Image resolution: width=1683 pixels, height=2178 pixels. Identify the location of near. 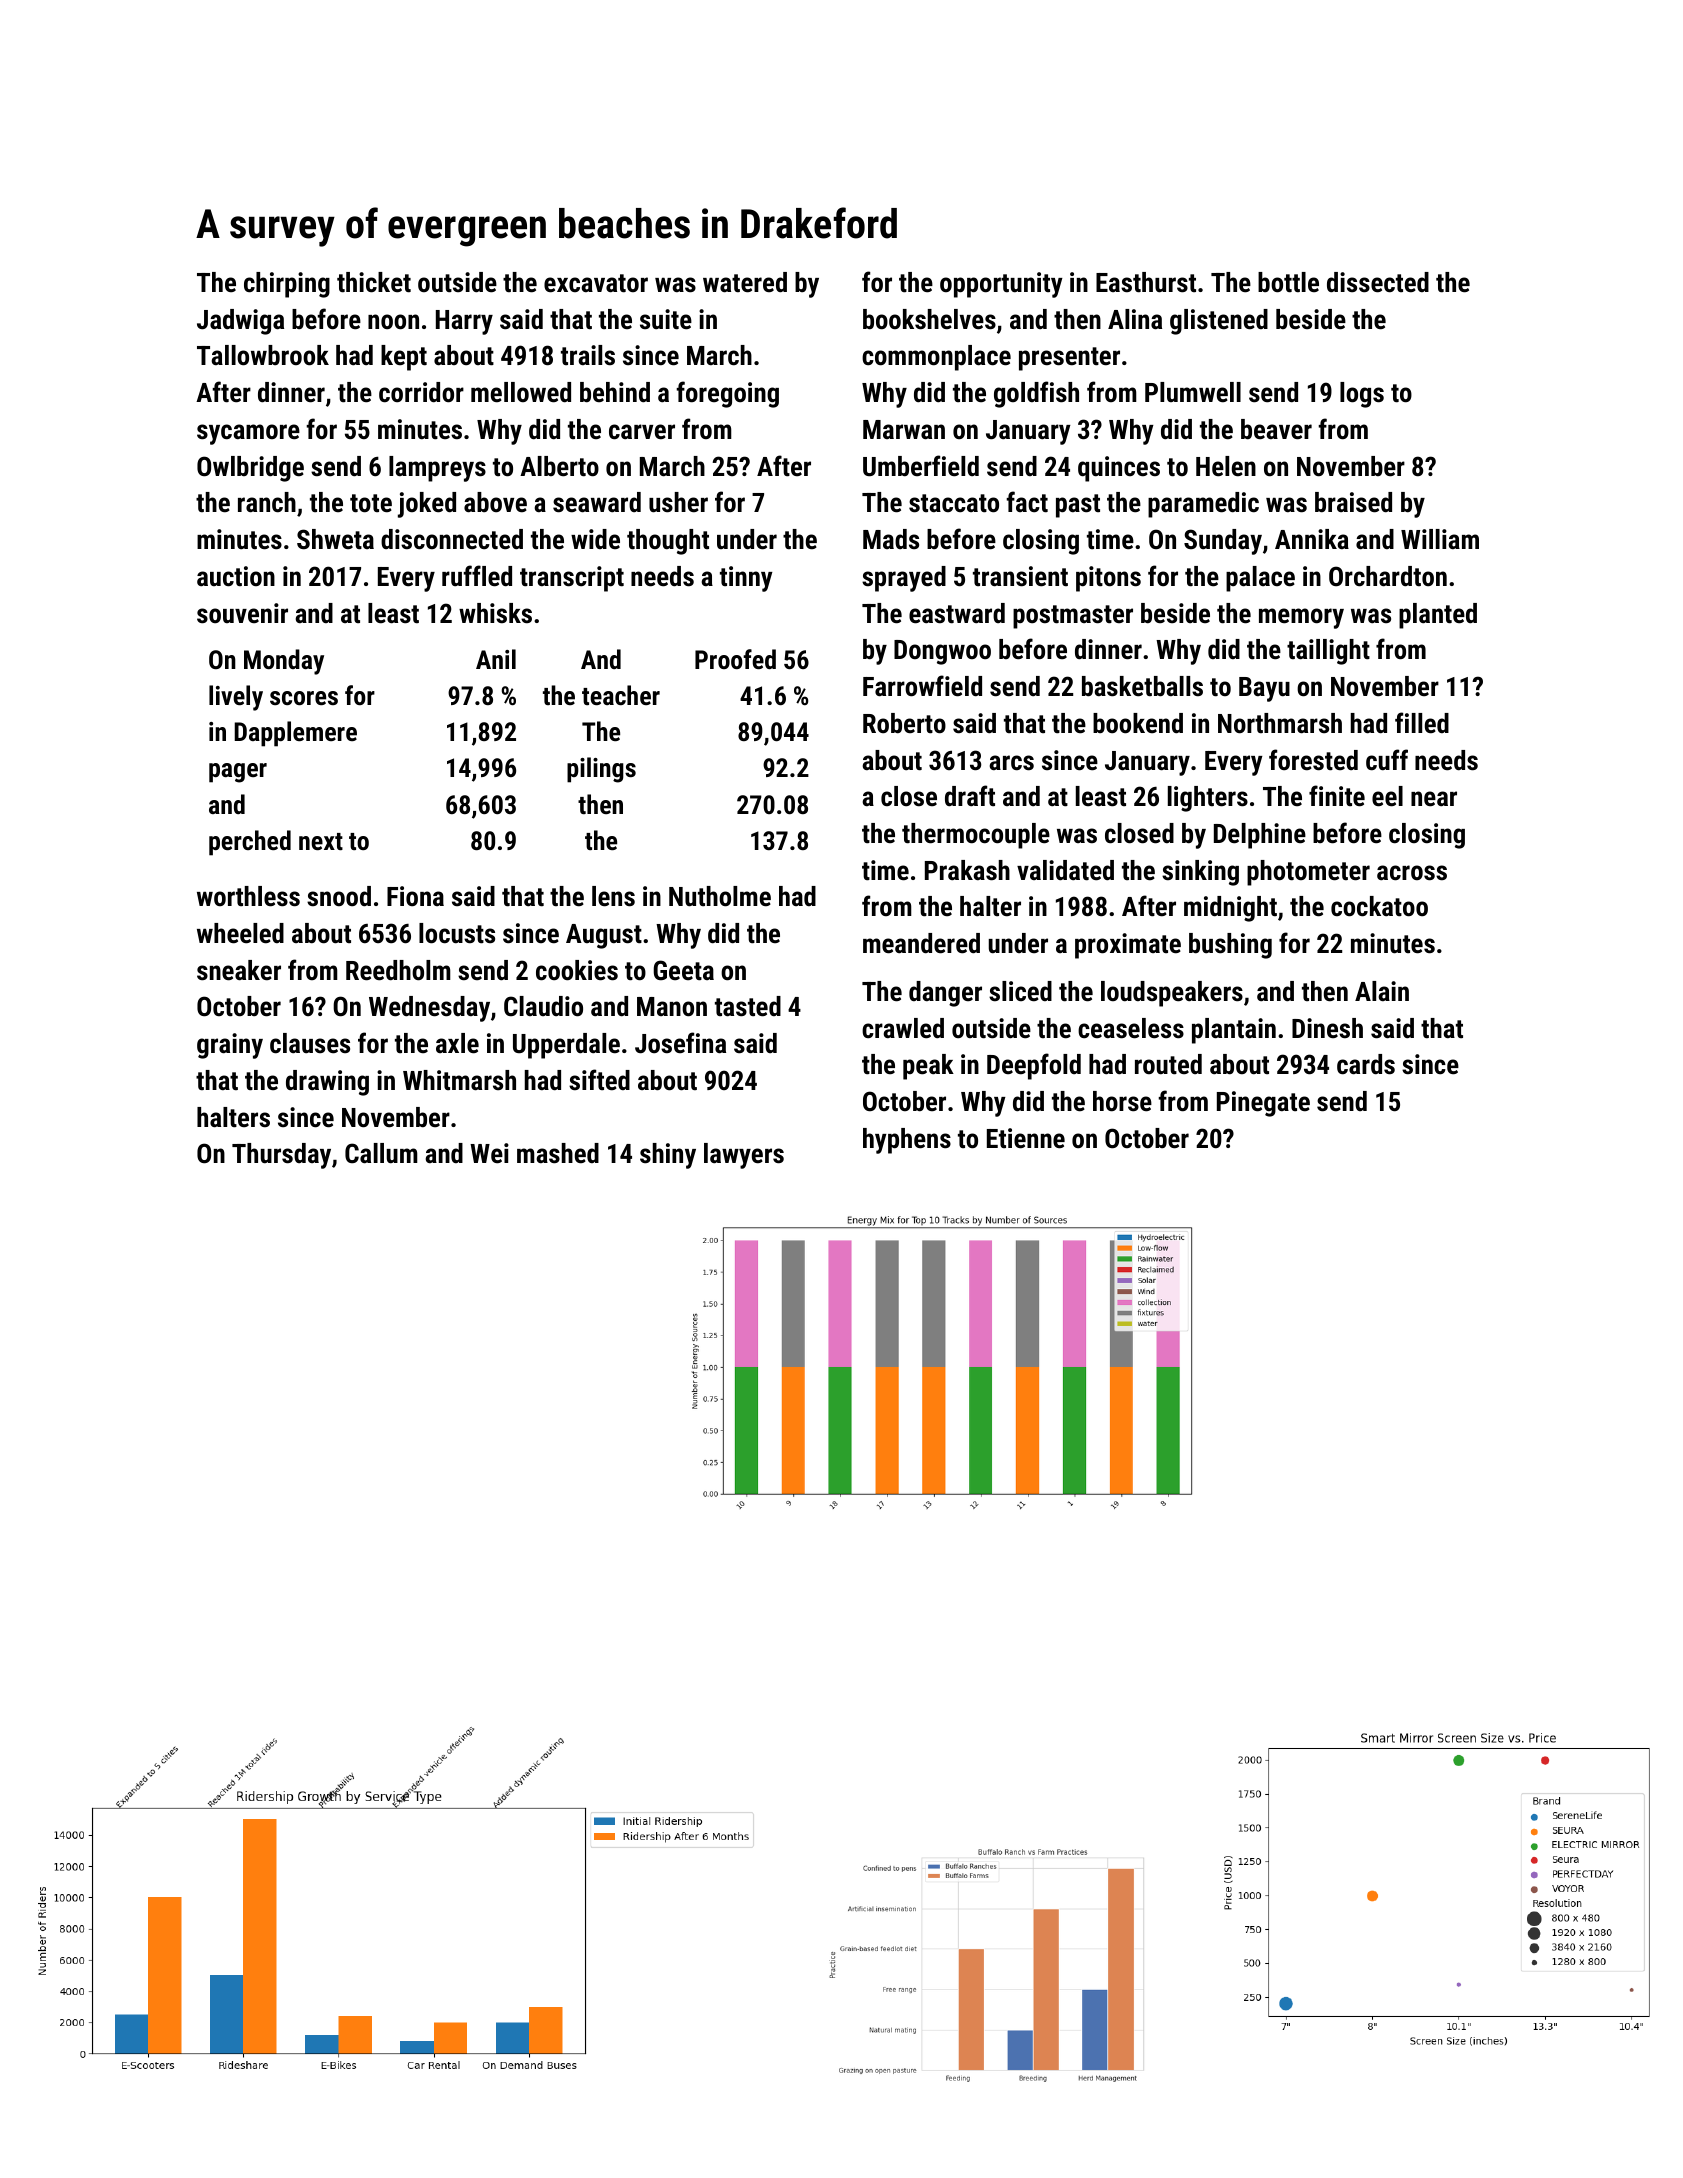
(1434, 799).
